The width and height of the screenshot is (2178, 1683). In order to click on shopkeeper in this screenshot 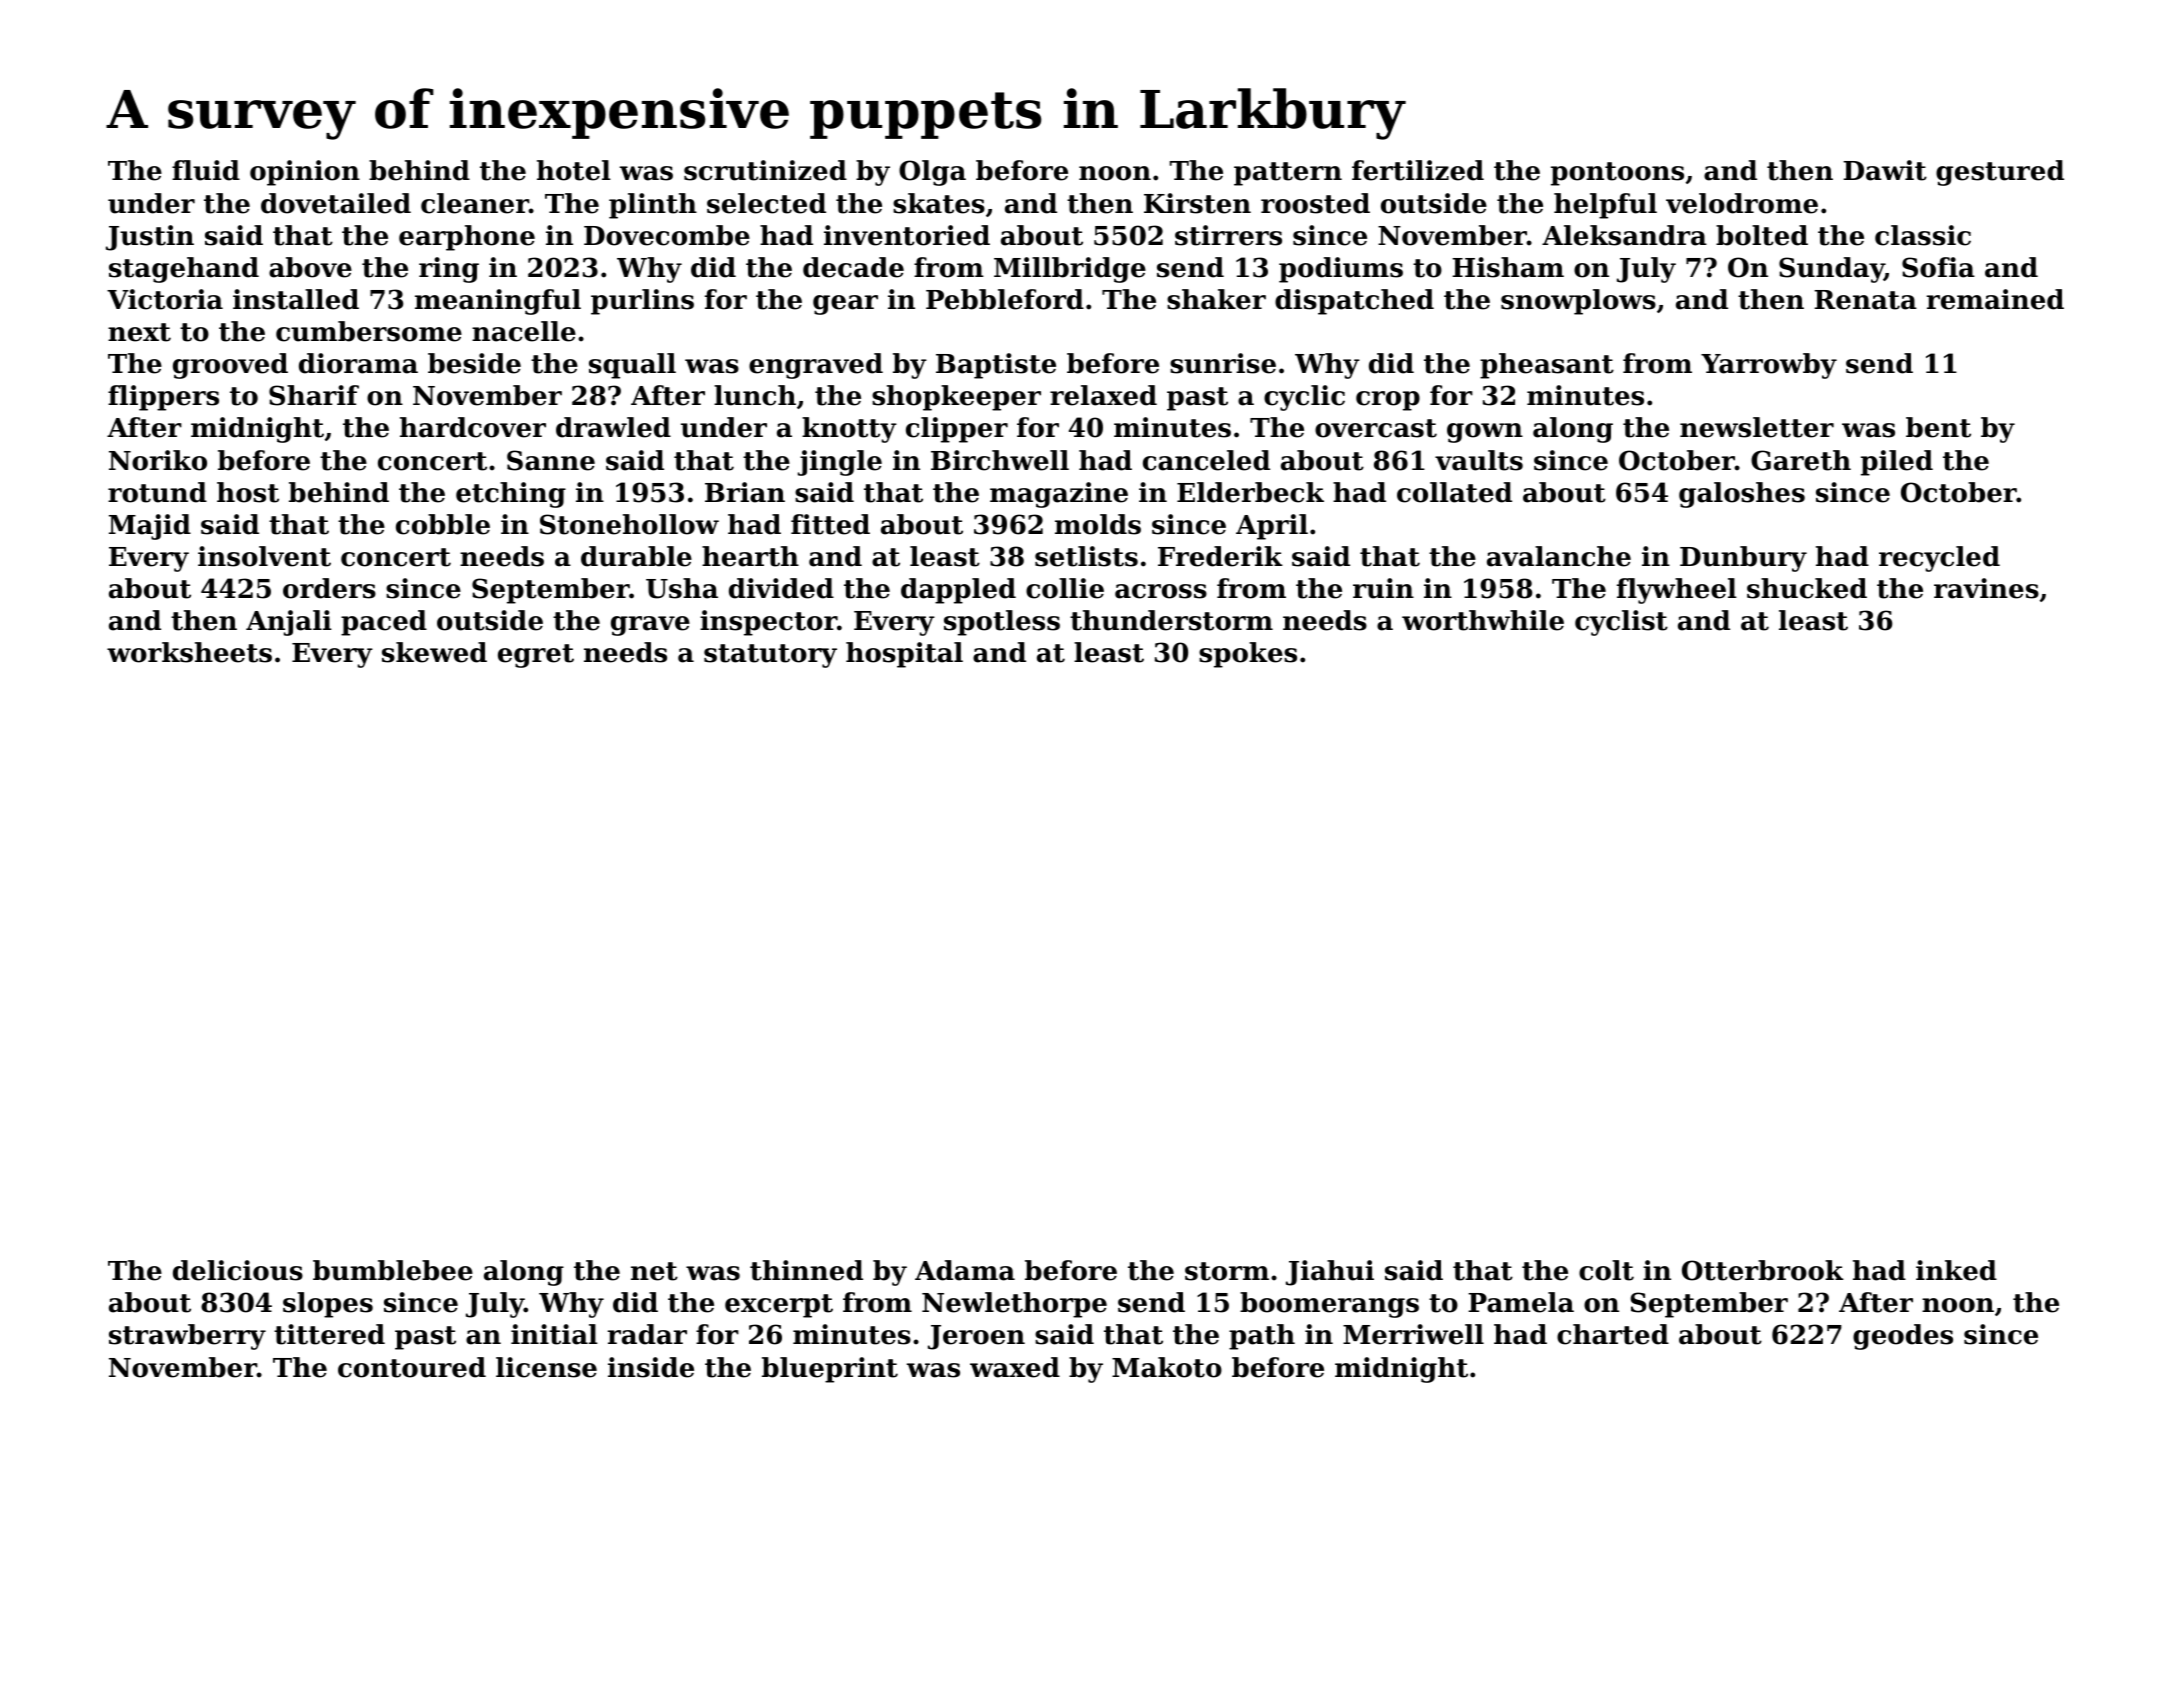, I will do `click(956, 398)`.
